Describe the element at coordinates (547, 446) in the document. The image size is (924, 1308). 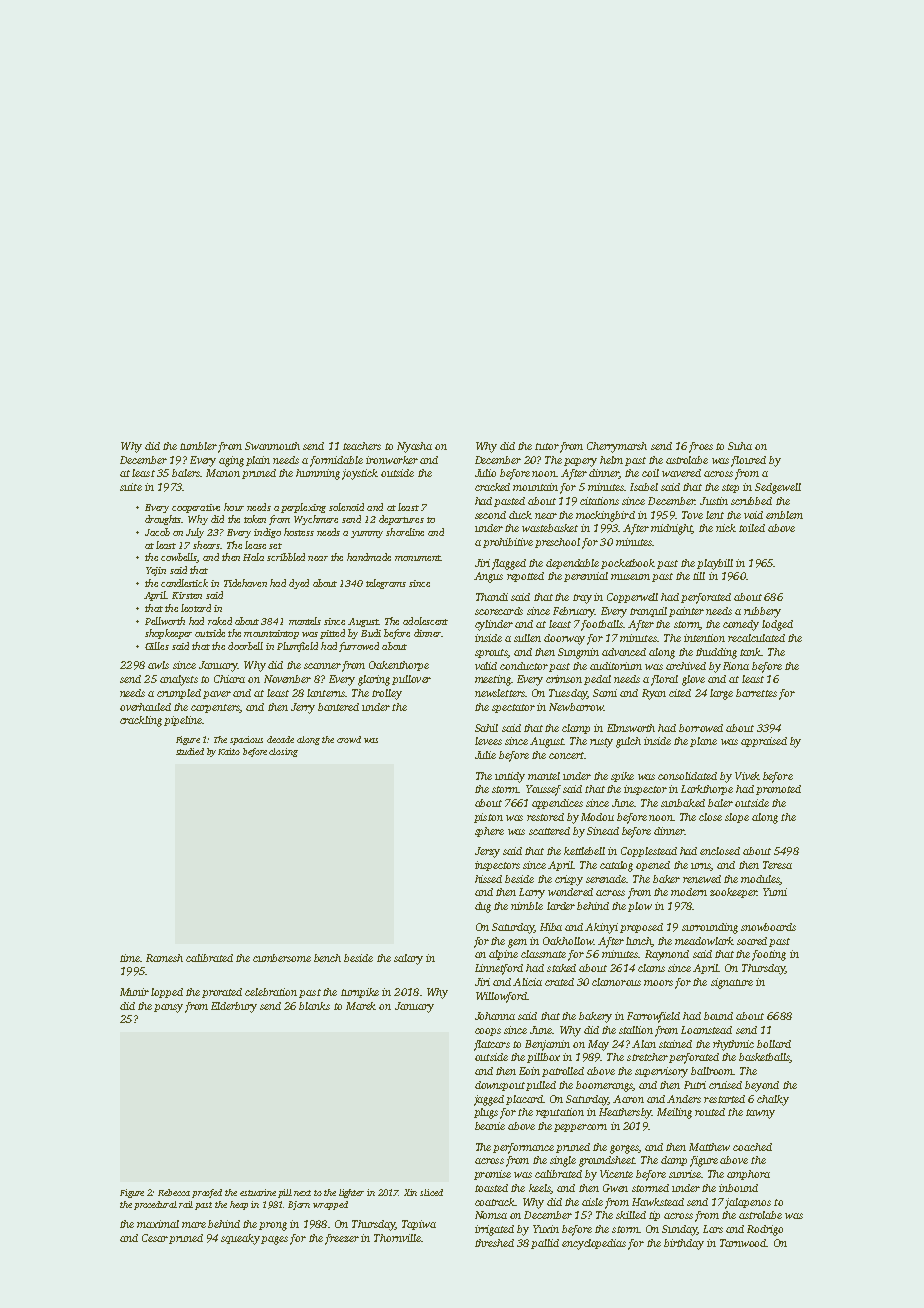
I see `tutor` at that location.
